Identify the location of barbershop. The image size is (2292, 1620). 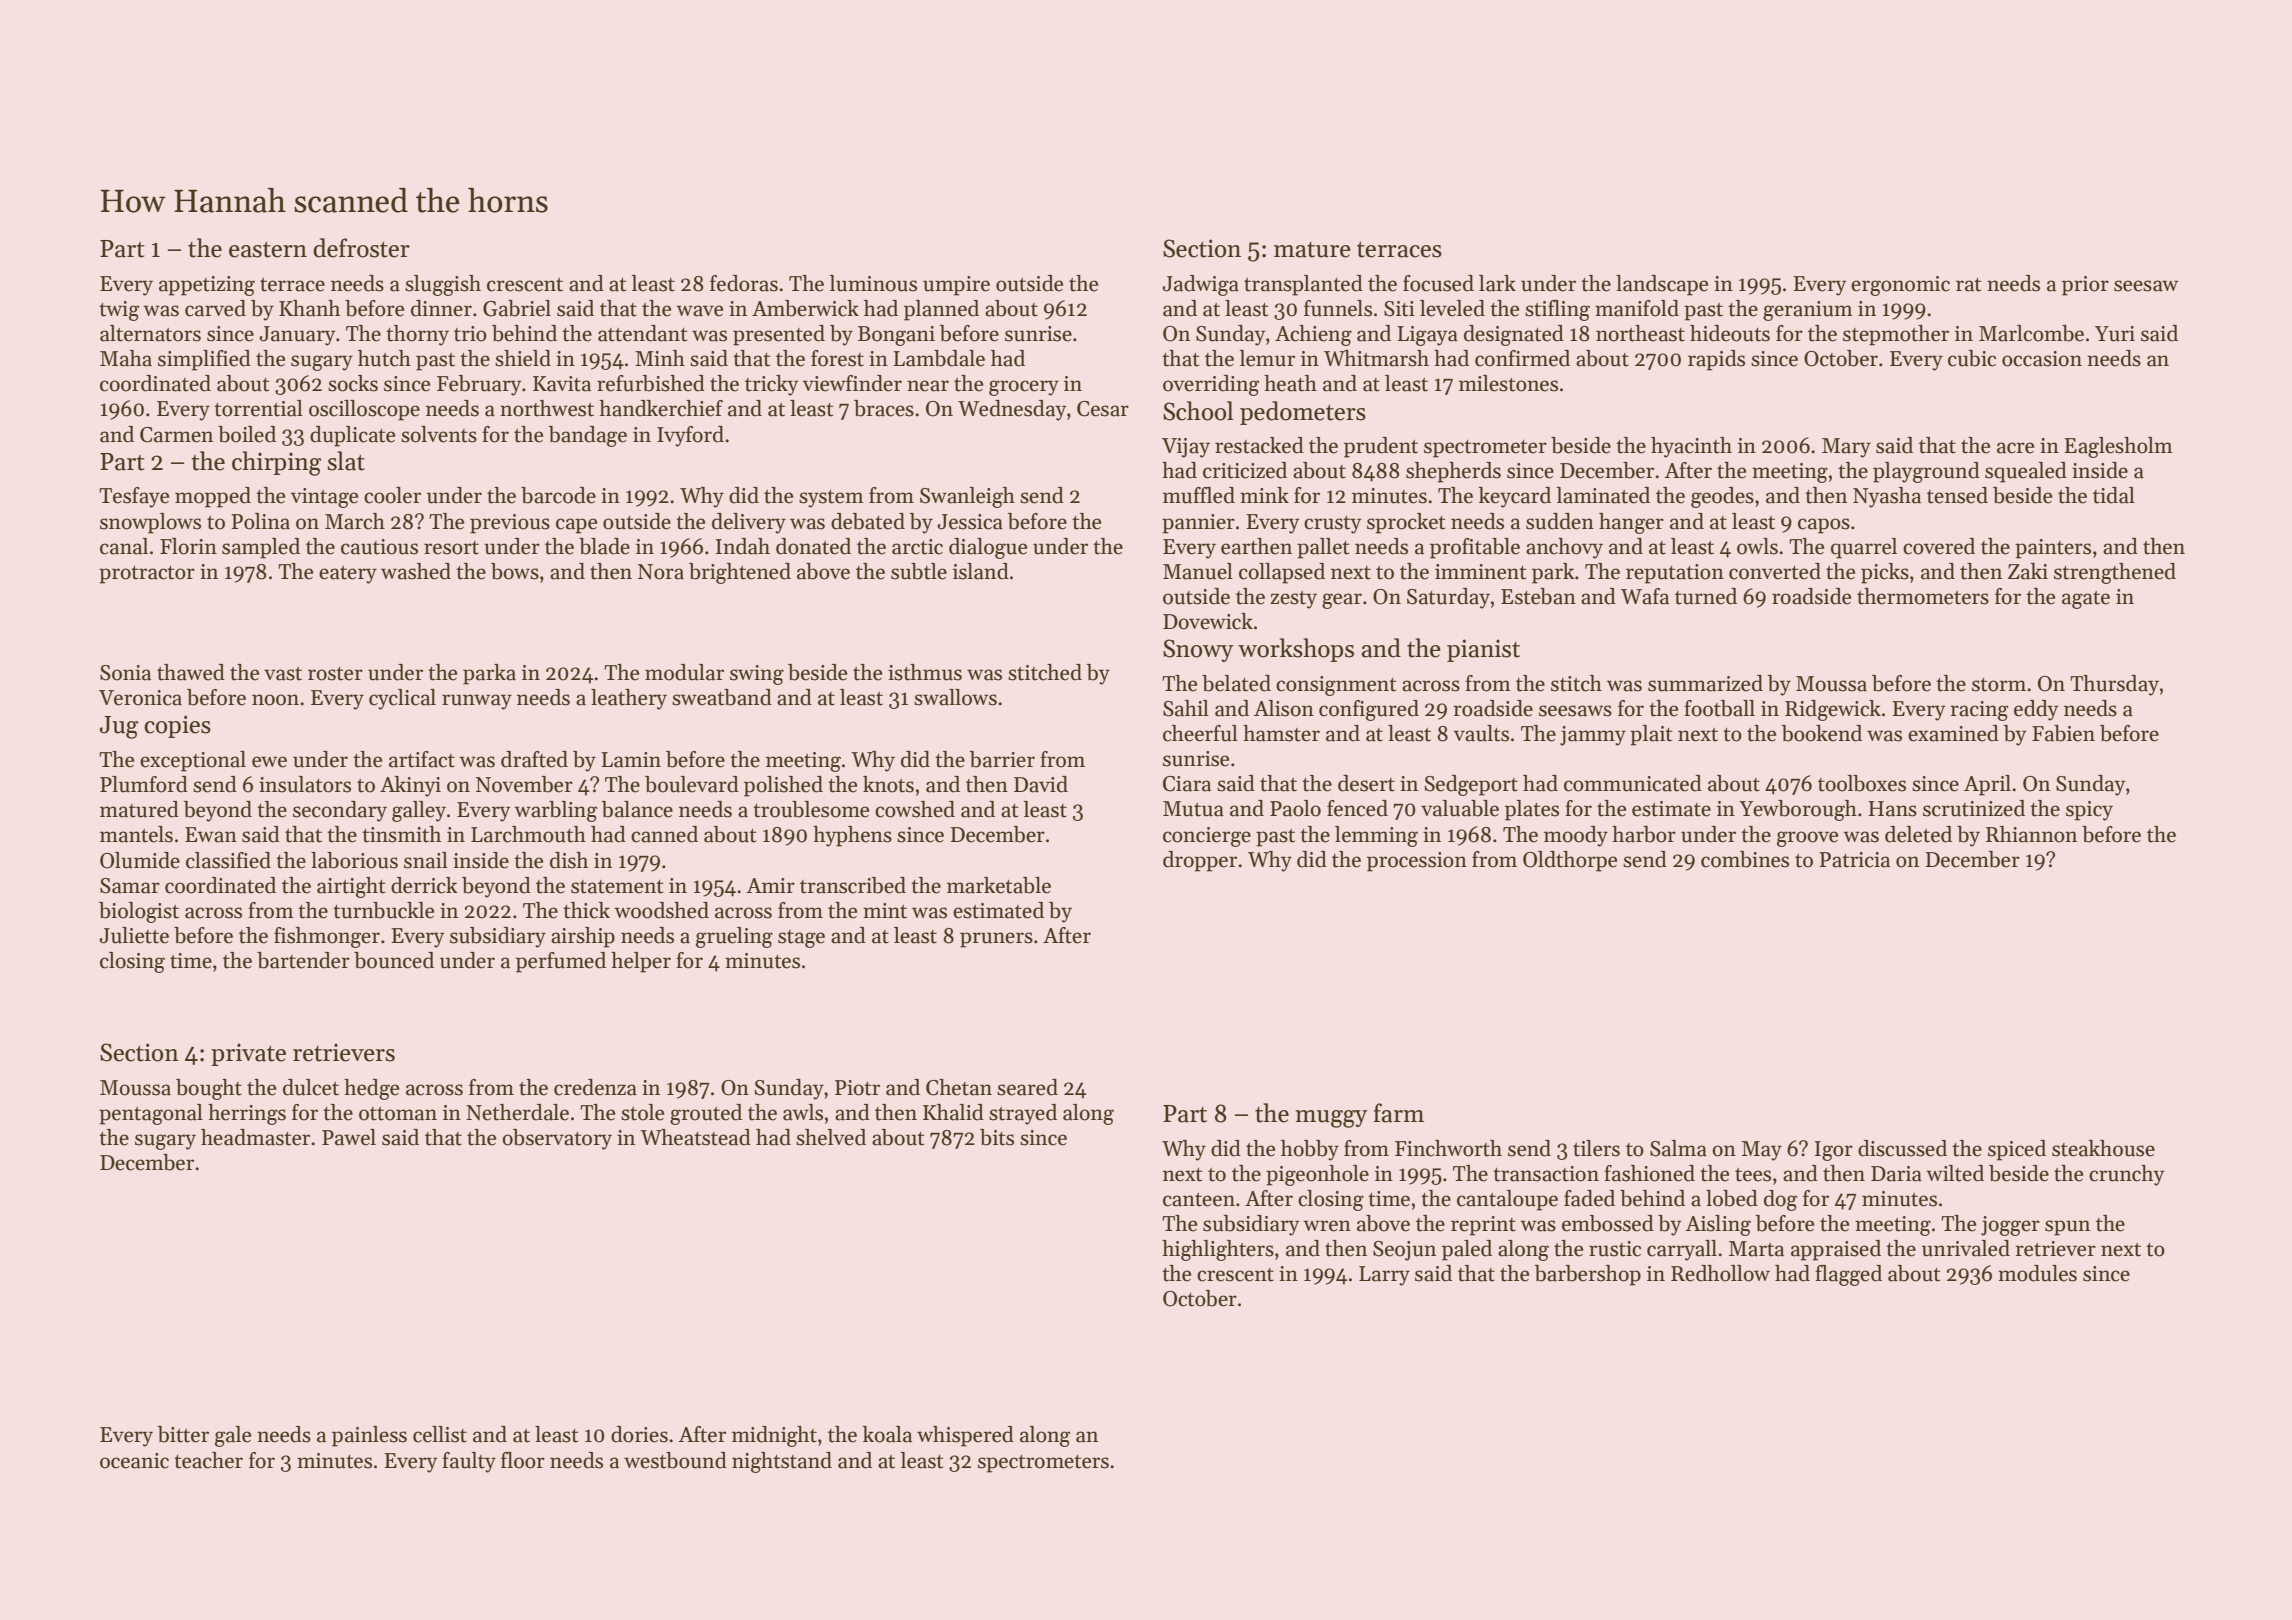
(1588, 1275).
